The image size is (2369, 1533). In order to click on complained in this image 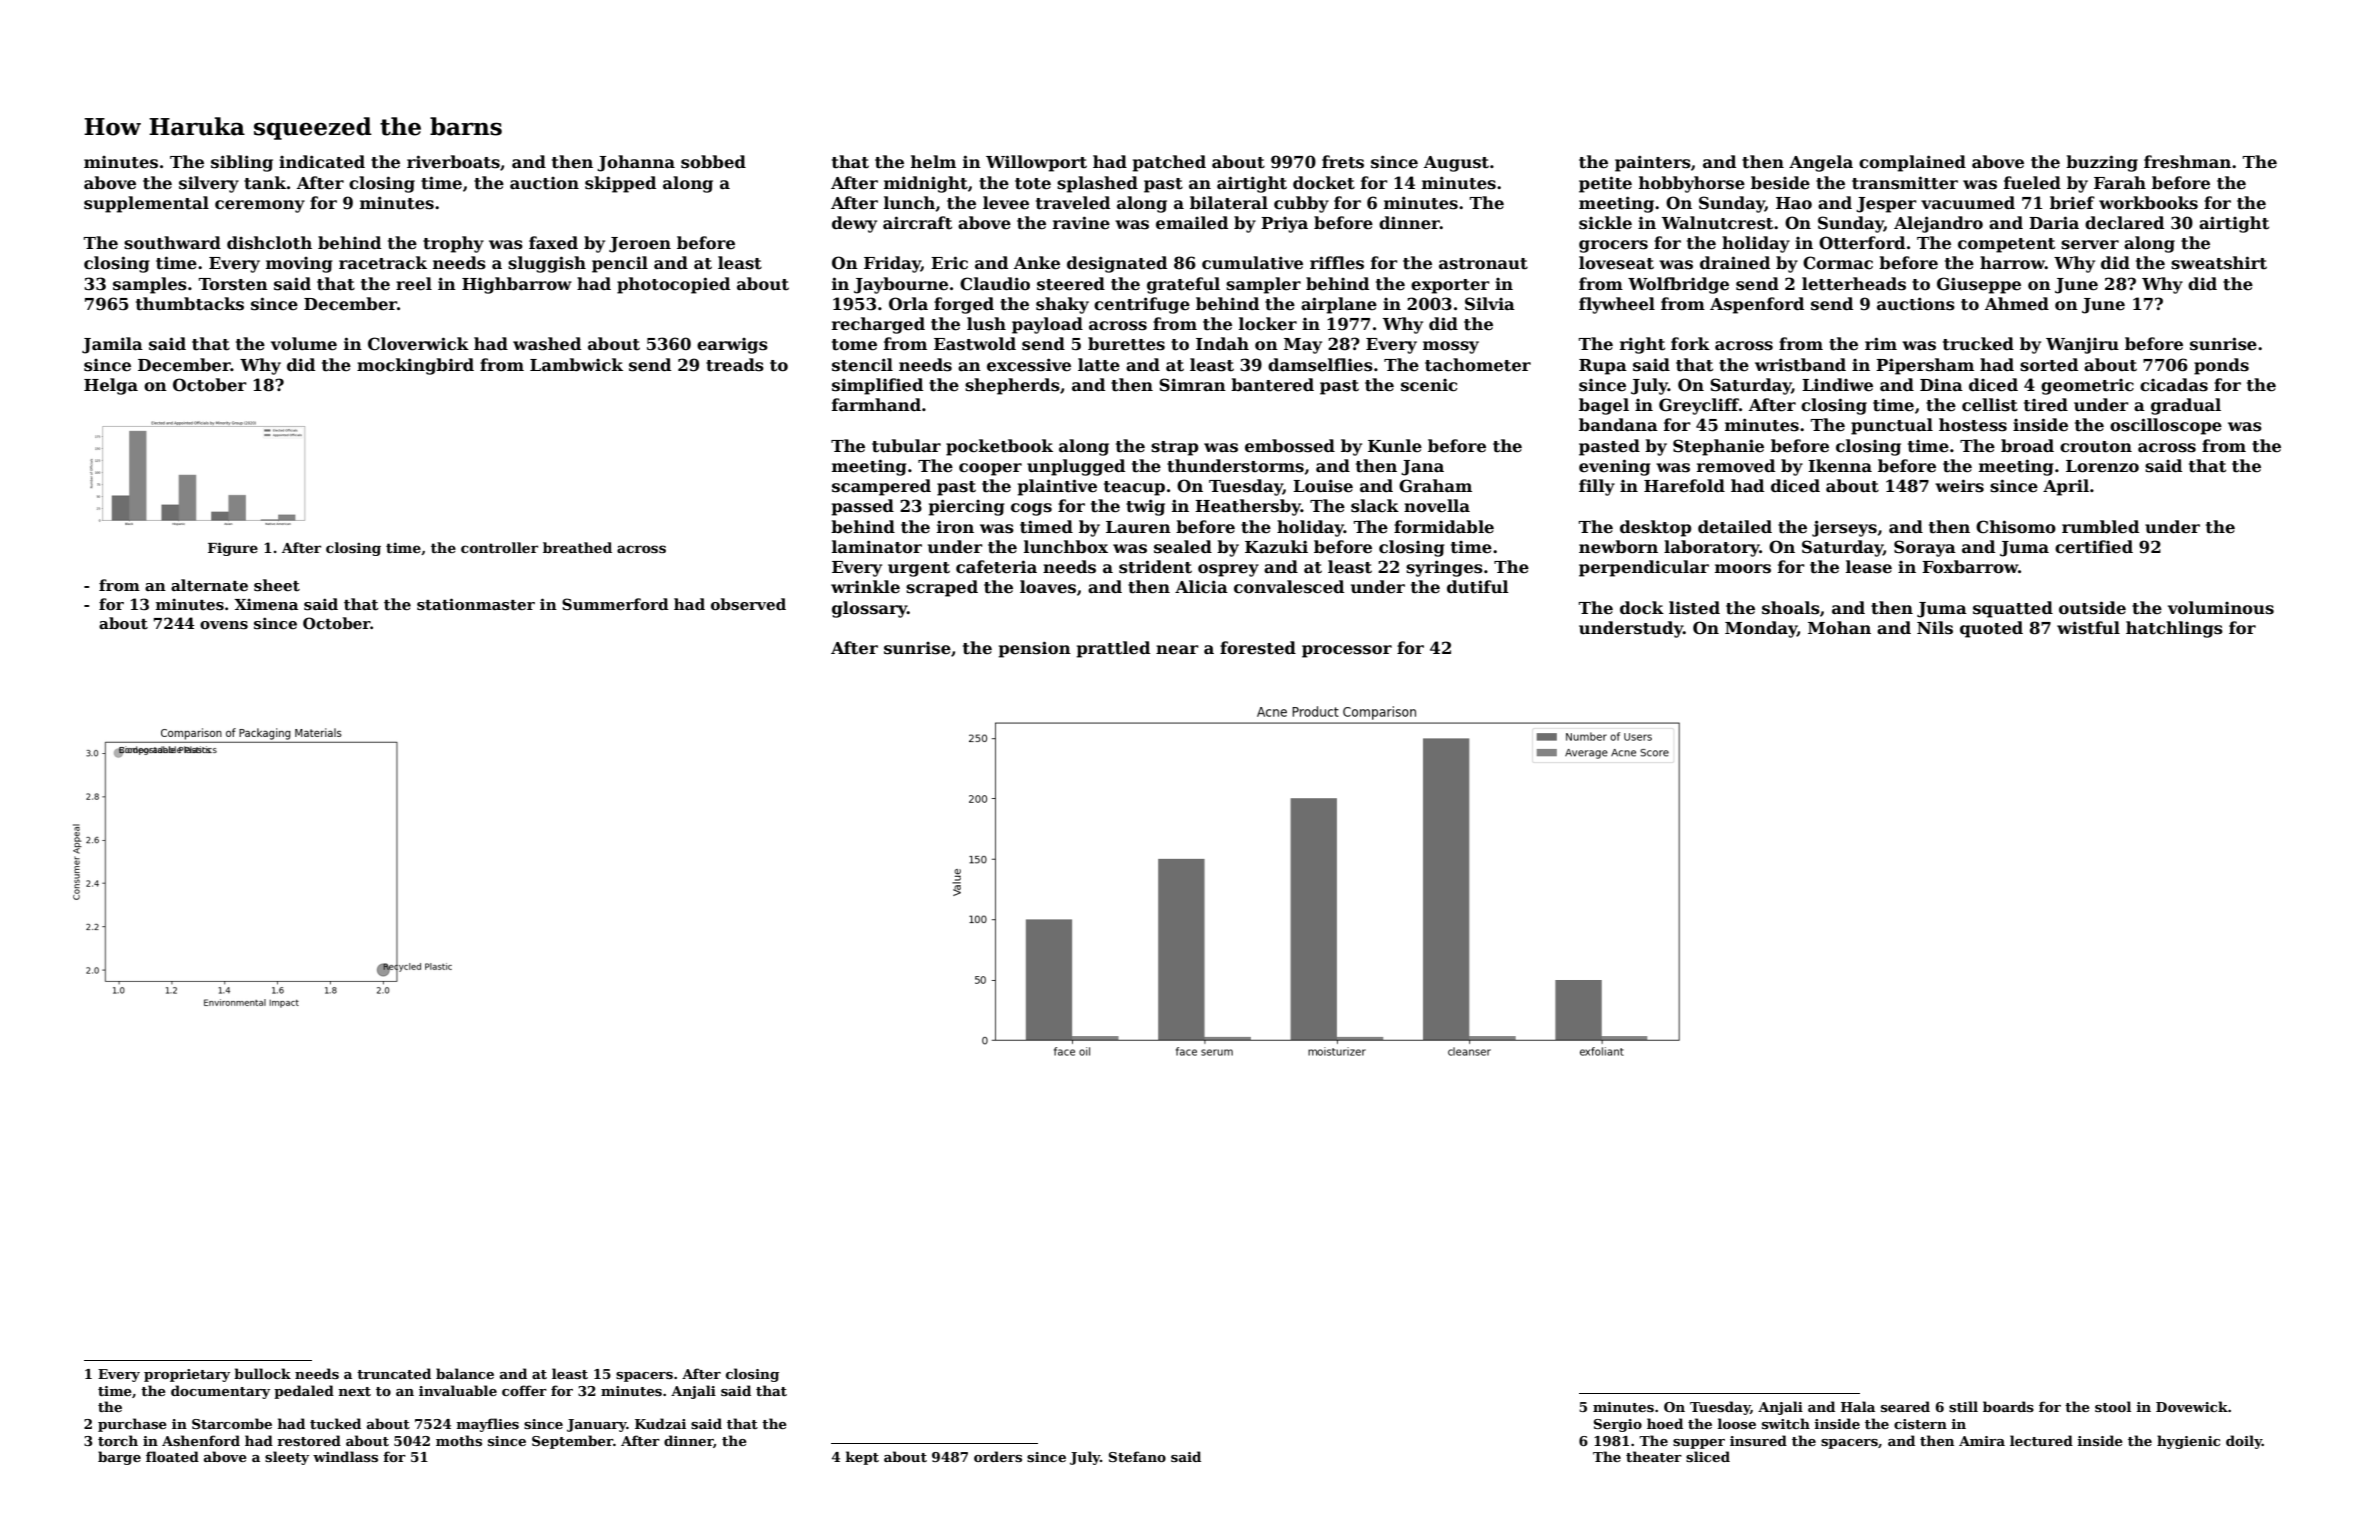, I will do `click(1912, 163)`.
